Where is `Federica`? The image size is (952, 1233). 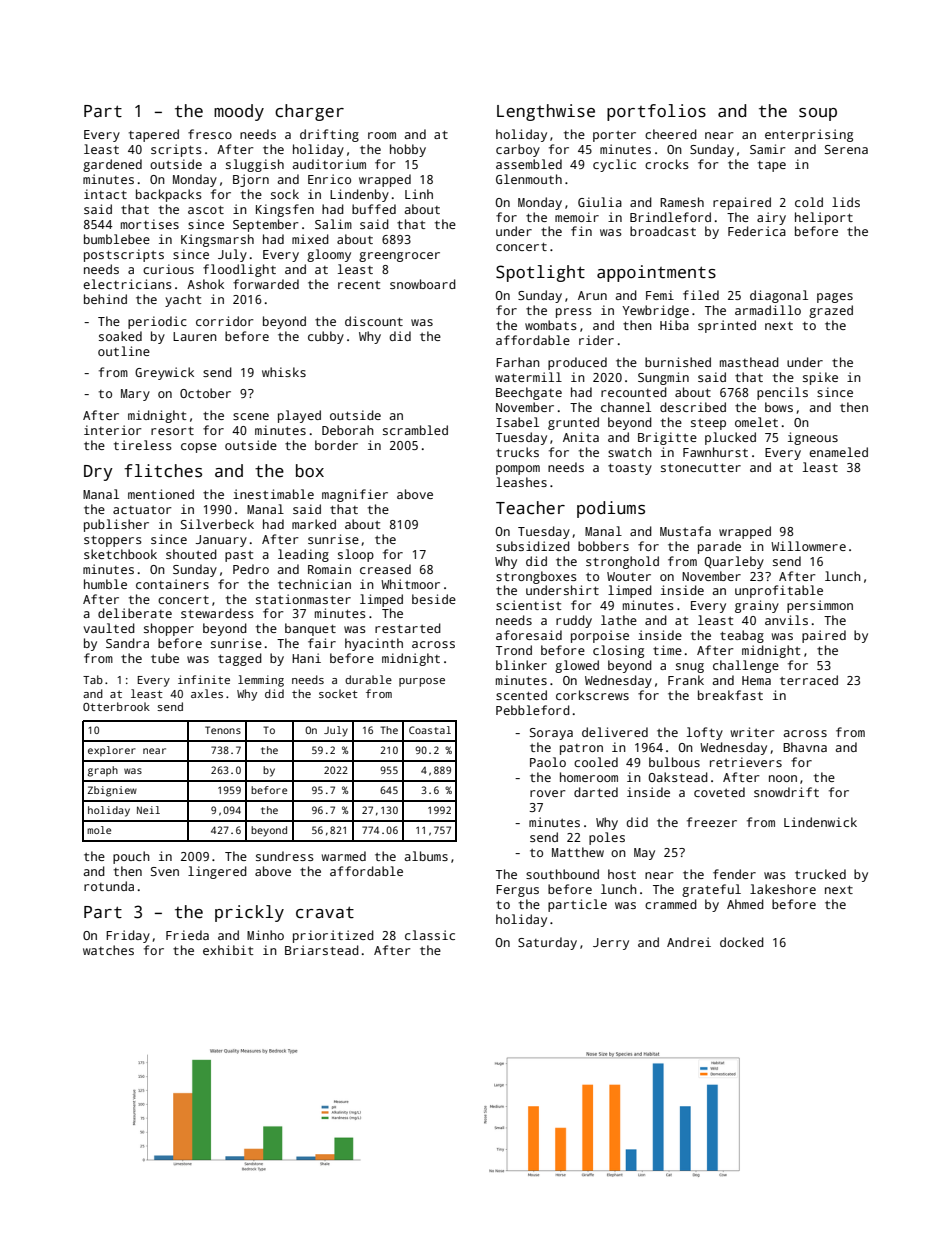 Federica is located at coordinates (757, 231).
